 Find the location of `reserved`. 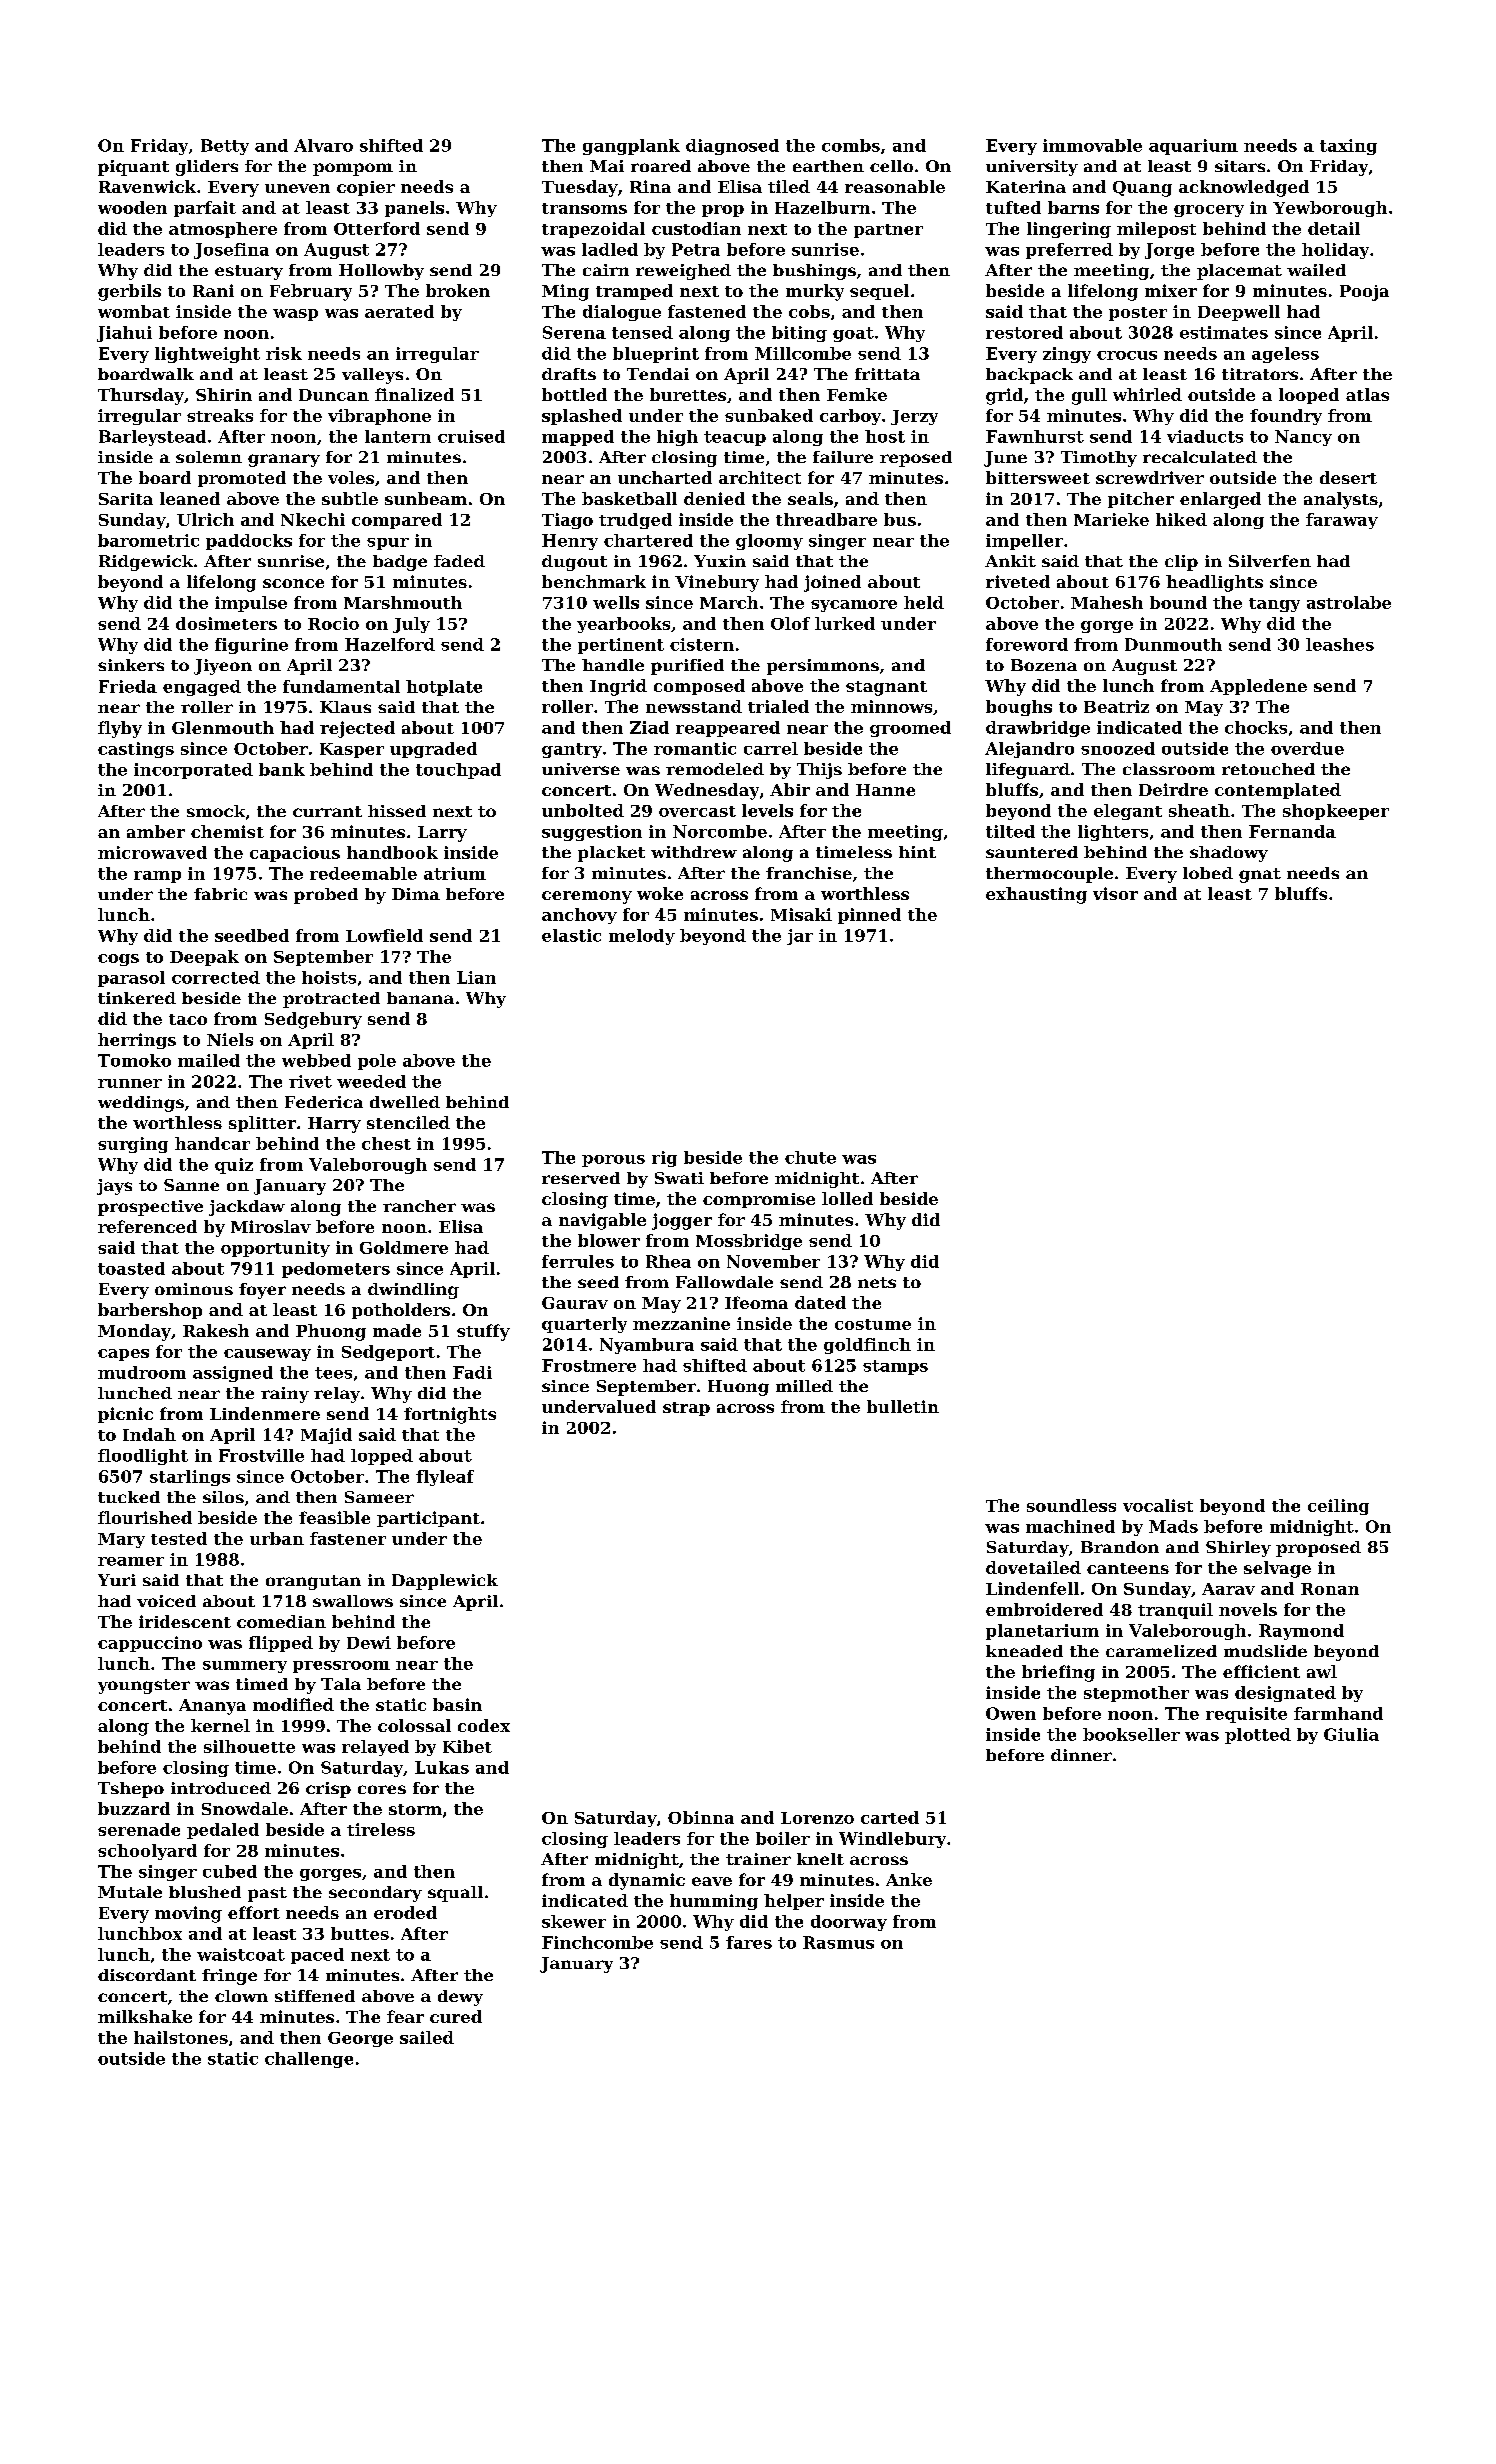

reserved is located at coordinates (581, 1178).
